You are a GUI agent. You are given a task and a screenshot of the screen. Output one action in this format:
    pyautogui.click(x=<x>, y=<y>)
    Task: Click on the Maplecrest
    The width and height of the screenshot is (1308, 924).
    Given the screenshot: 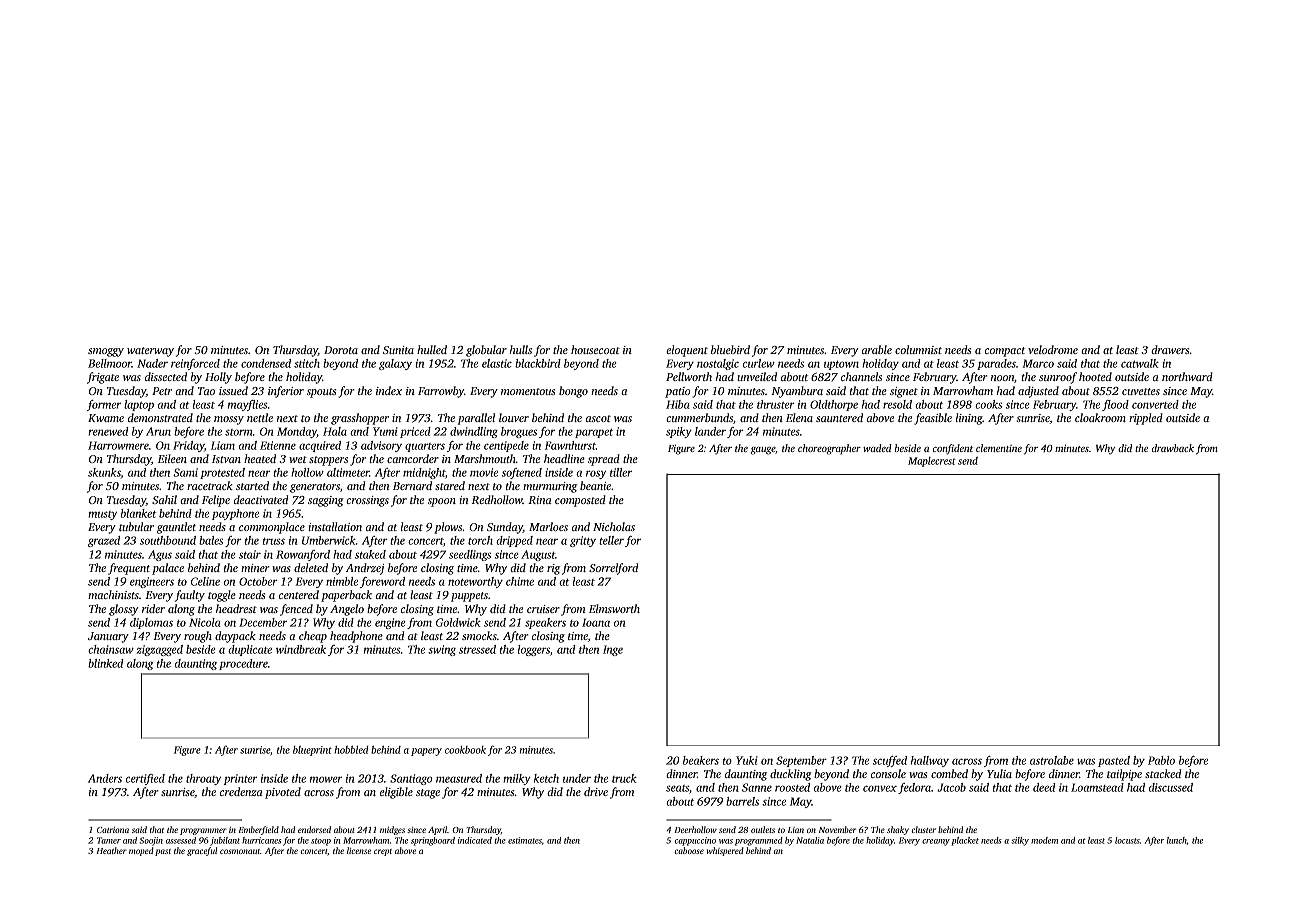 What is the action you would take?
    pyautogui.click(x=932, y=462)
